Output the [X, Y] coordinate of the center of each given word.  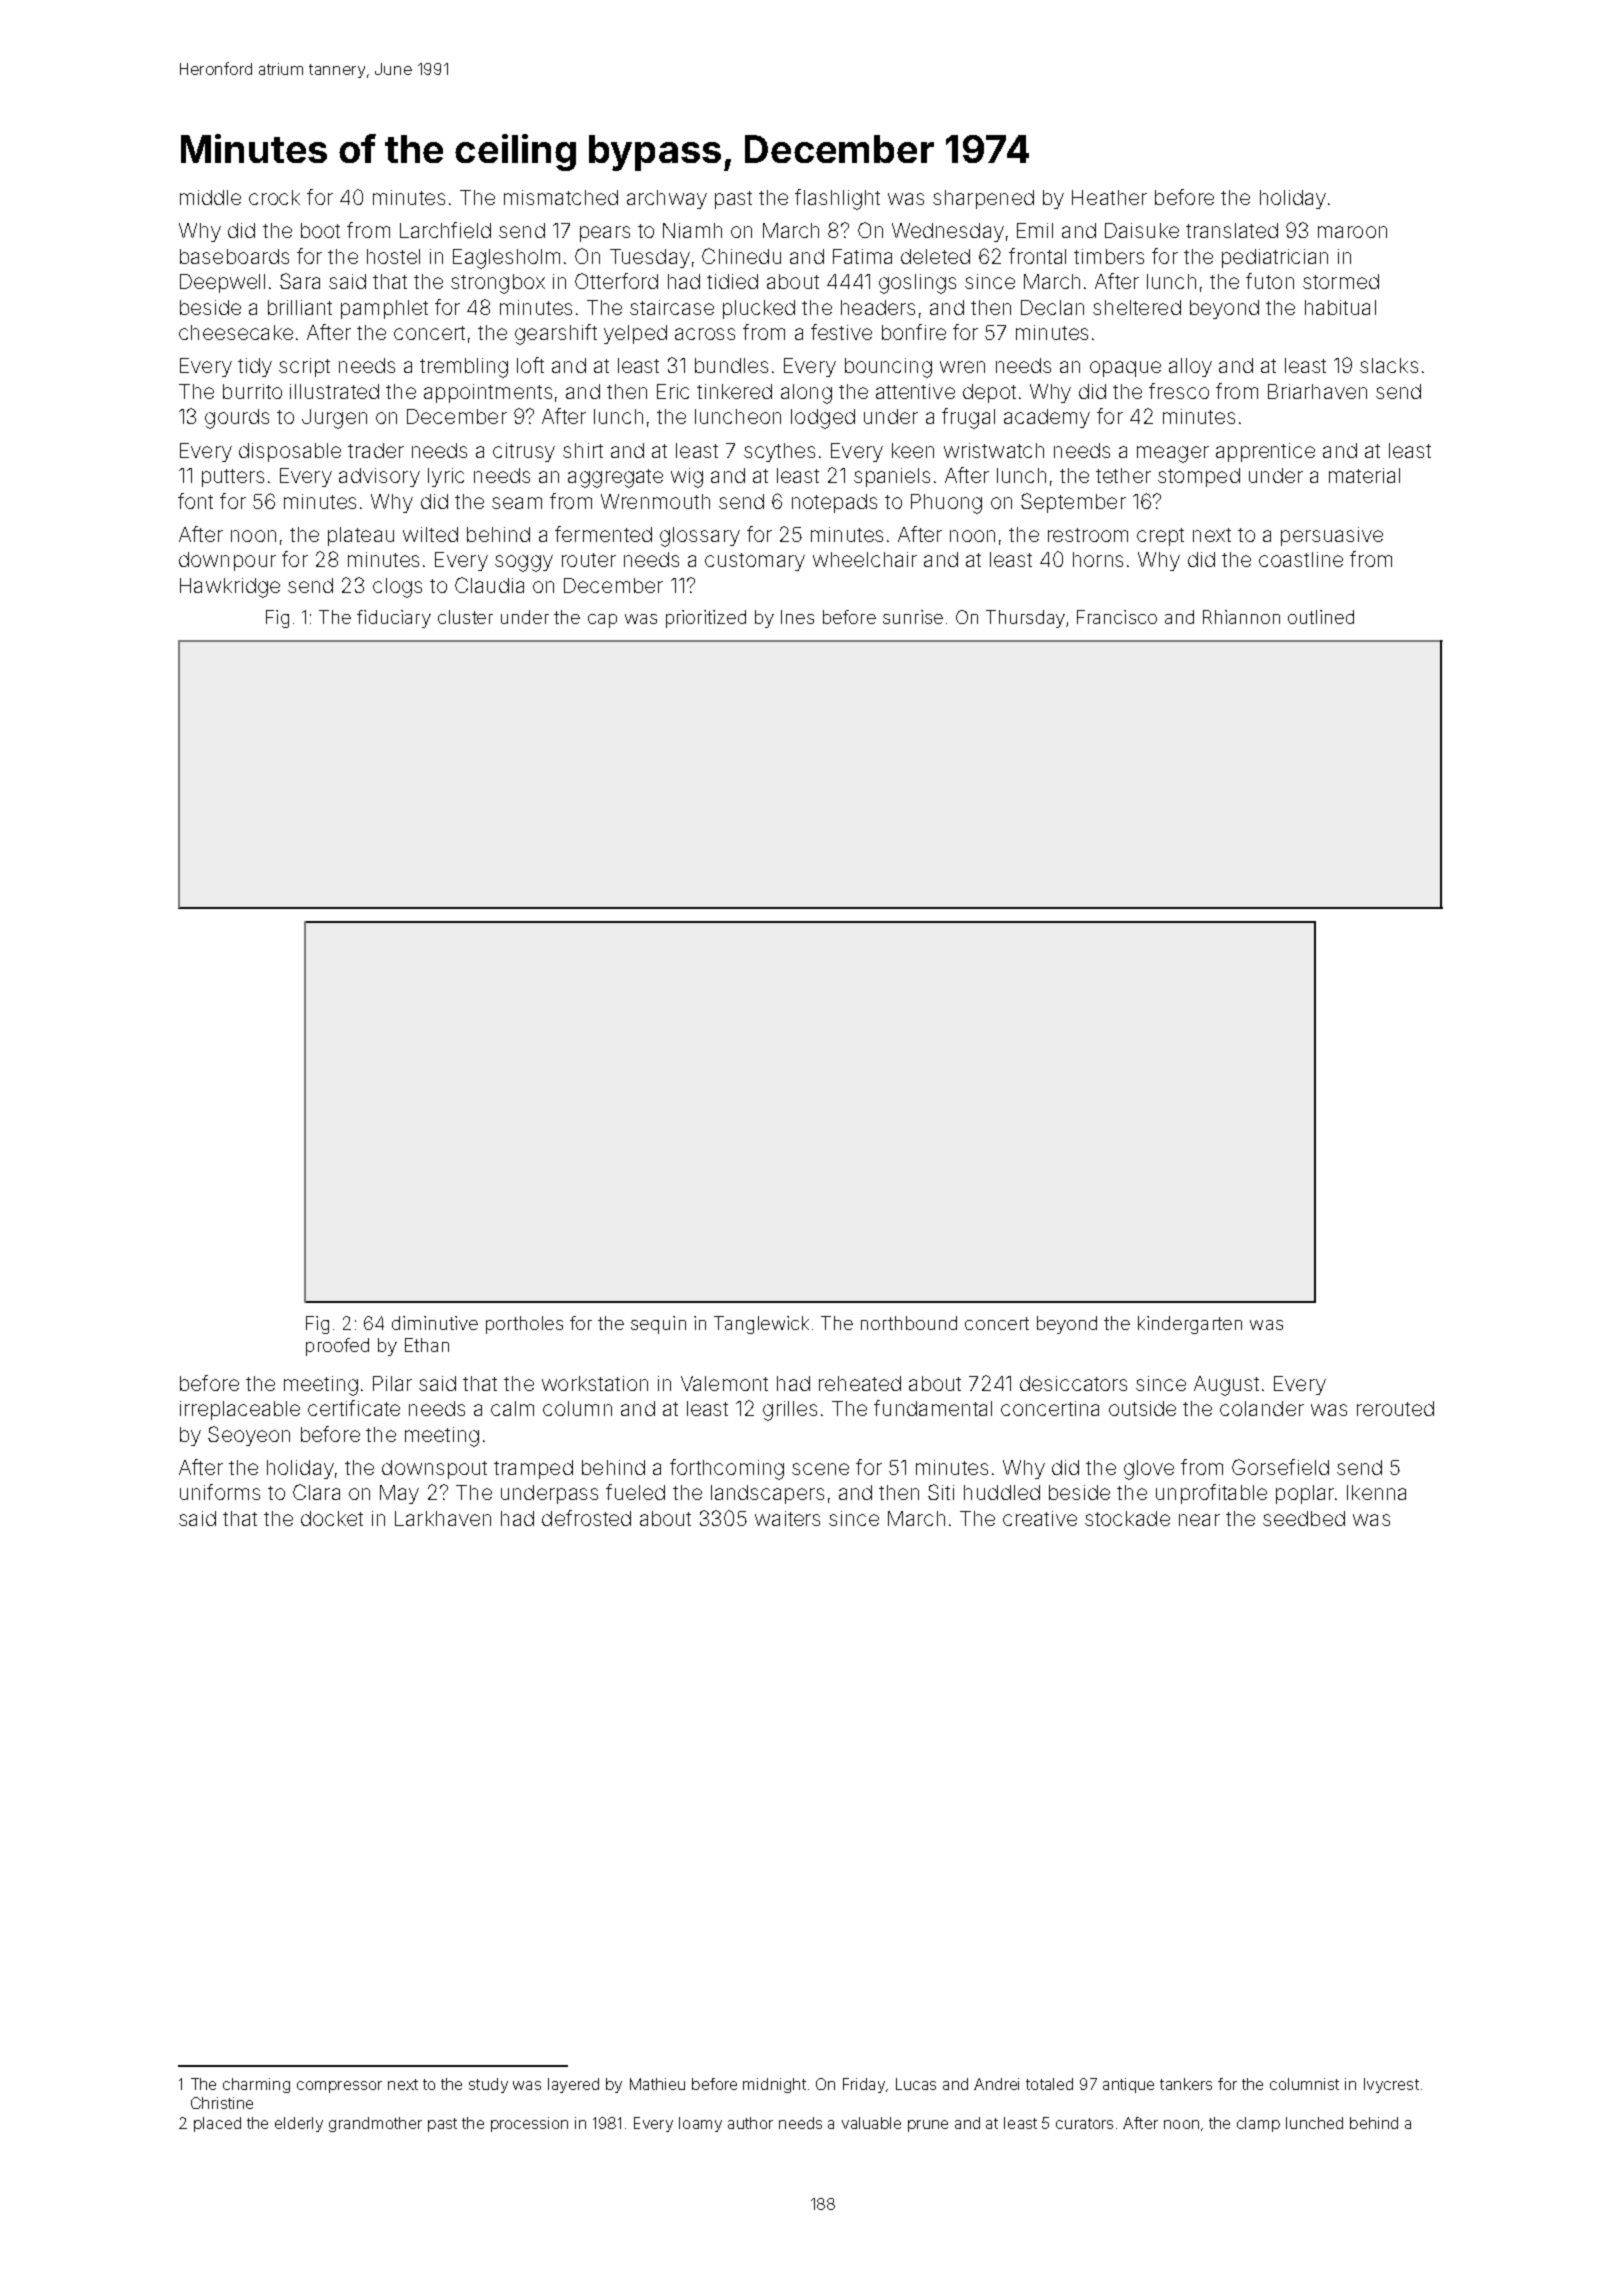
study [488, 2085]
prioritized [706, 619]
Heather [1109, 197]
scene [820, 1469]
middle [210, 197]
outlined [1321, 617]
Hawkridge [230, 588]
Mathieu [657, 2084]
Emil [1035, 230]
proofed [337, 1347]
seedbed [1304, 1518]
